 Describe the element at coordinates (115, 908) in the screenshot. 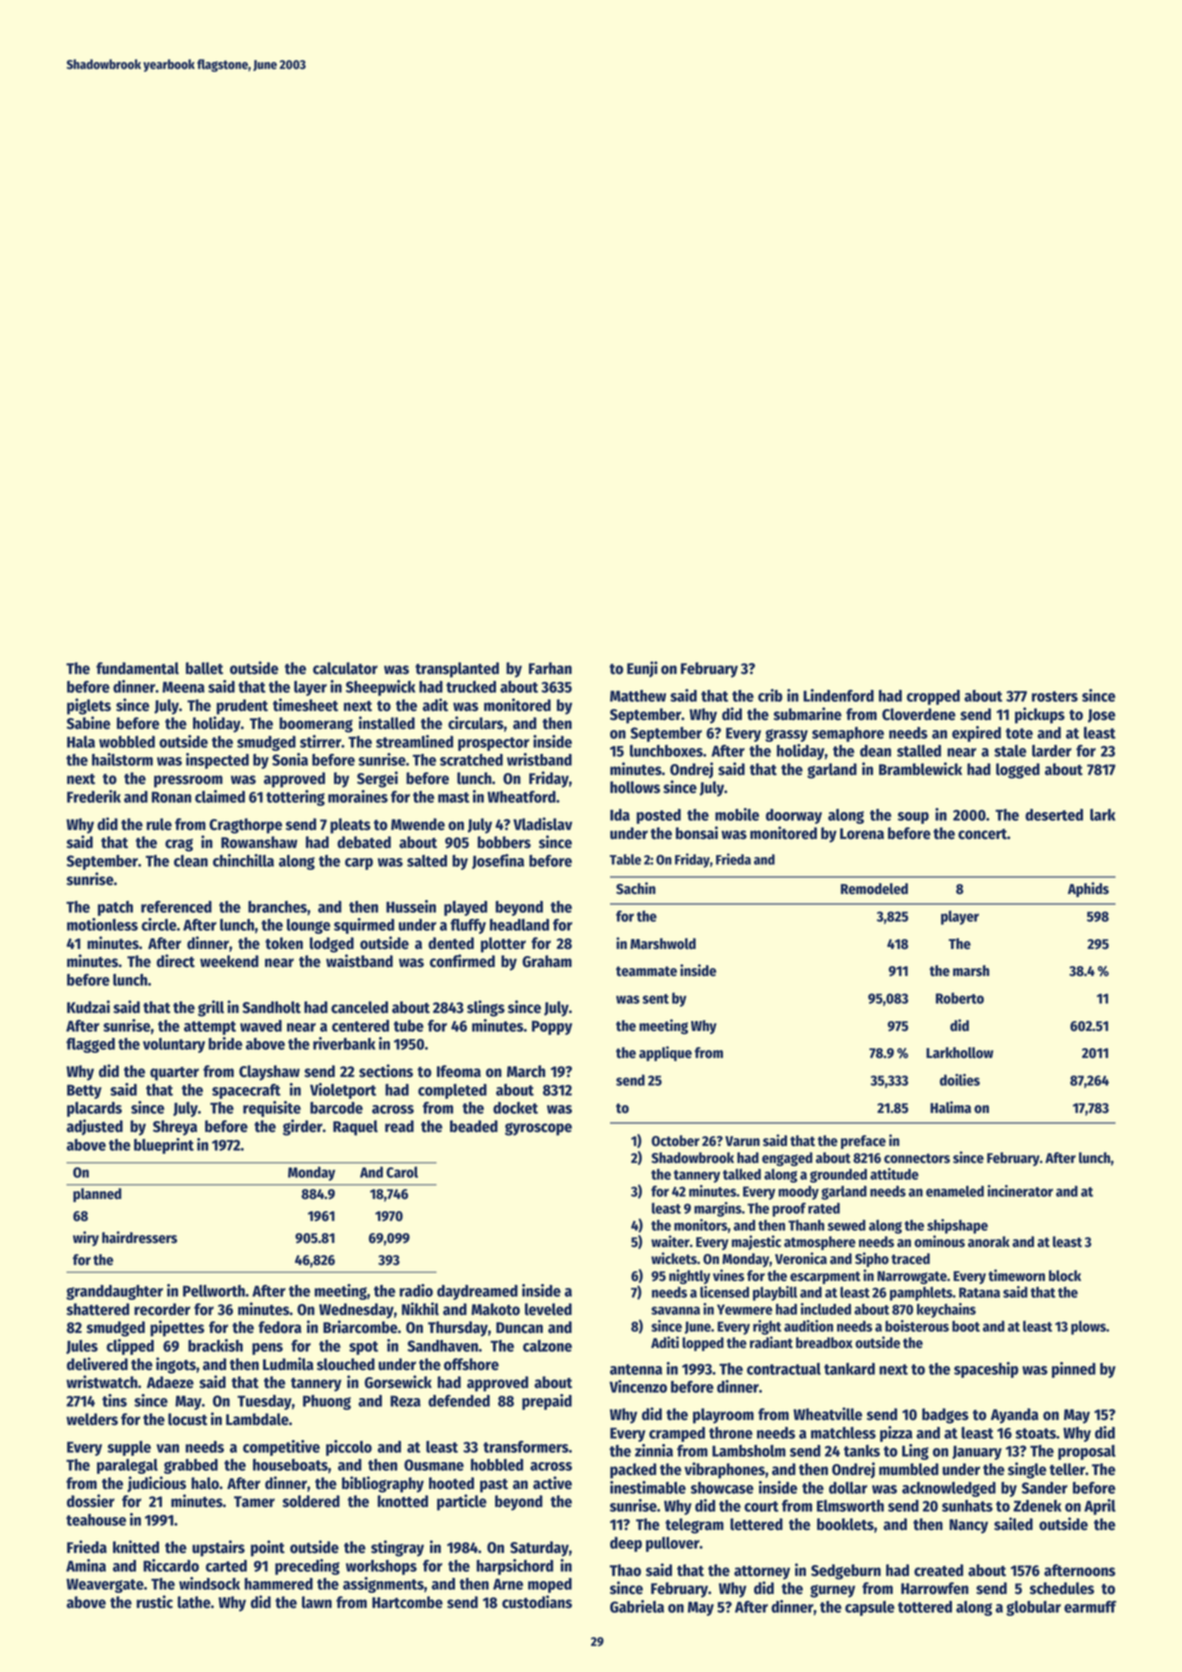

I see `patch` at that location.
